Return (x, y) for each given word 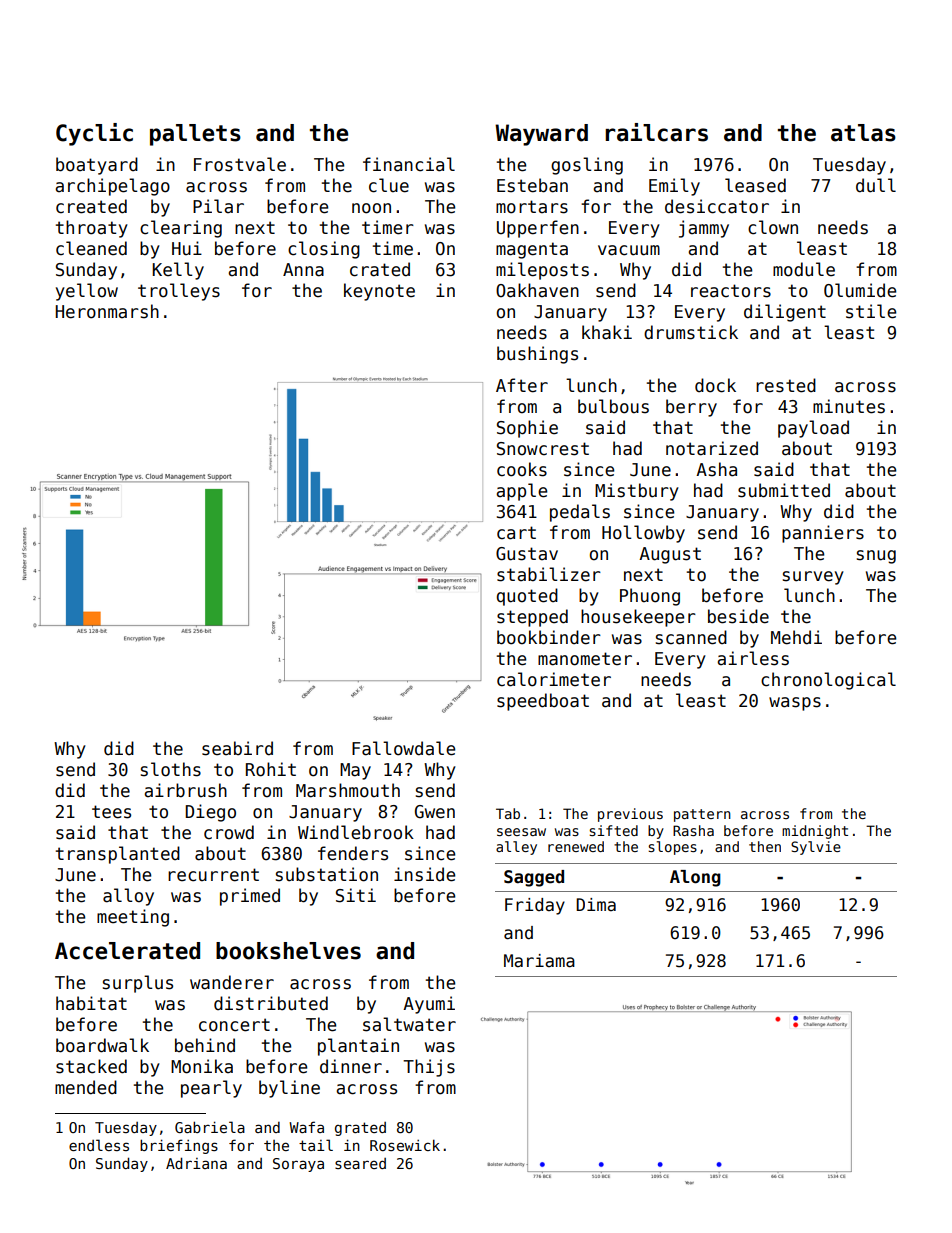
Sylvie (816, 848)
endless (99, 1145)
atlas (863, 133)
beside (738, 616)
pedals (580, 513)
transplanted (118, 855)
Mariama (539, 961)
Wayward (541, 135)
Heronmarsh (107, 311)
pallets (195, 135)
